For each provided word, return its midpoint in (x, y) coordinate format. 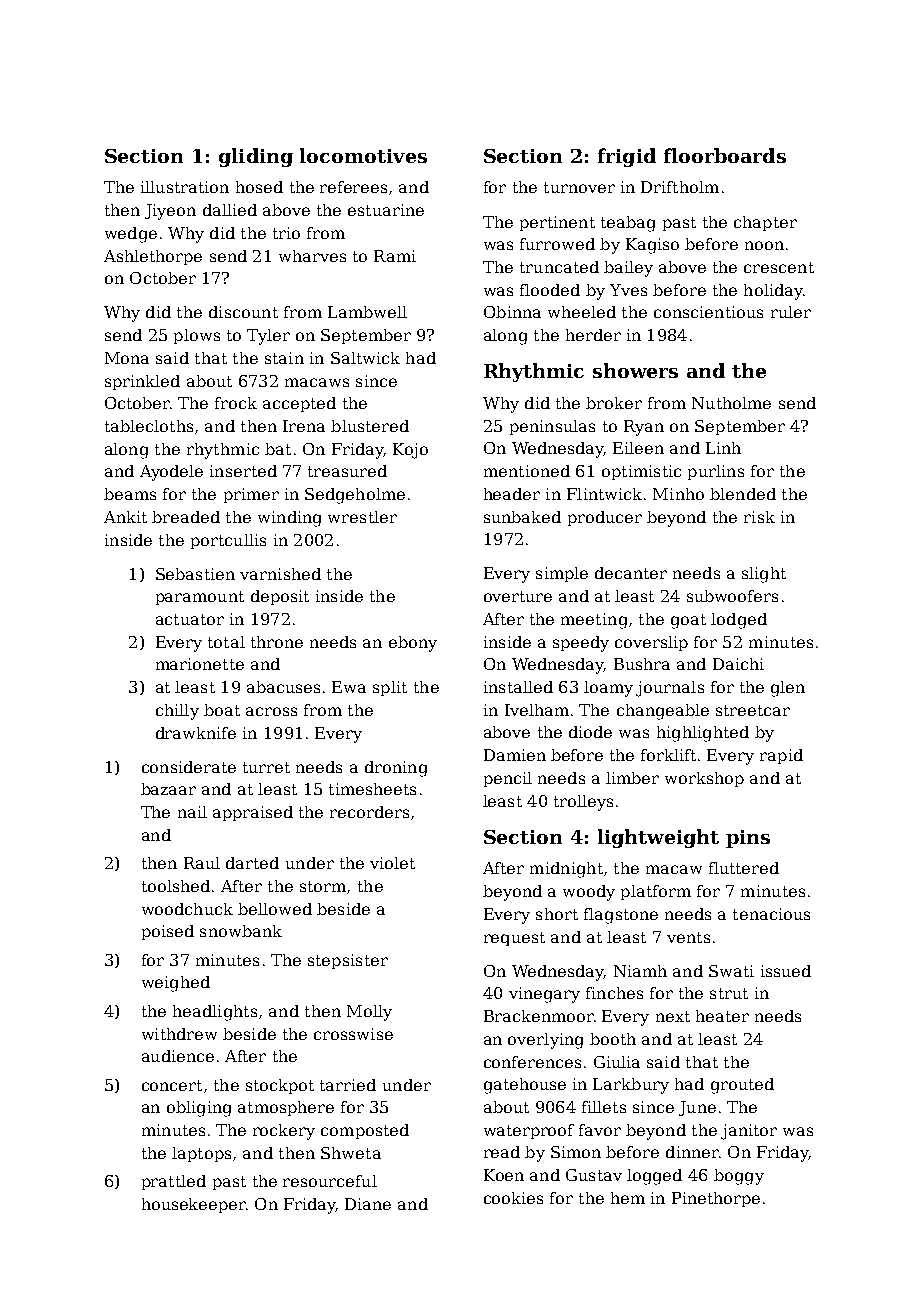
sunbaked (522, 517)
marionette (200, 664)
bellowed (275, 909)
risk (759, 517)
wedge (131, 235)
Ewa (349, 687)
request (514, 939)
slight (764, 575)
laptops (201, 1154)
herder (593, 335)
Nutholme (731, 403)
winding (289, 519)
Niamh (640, 971)
